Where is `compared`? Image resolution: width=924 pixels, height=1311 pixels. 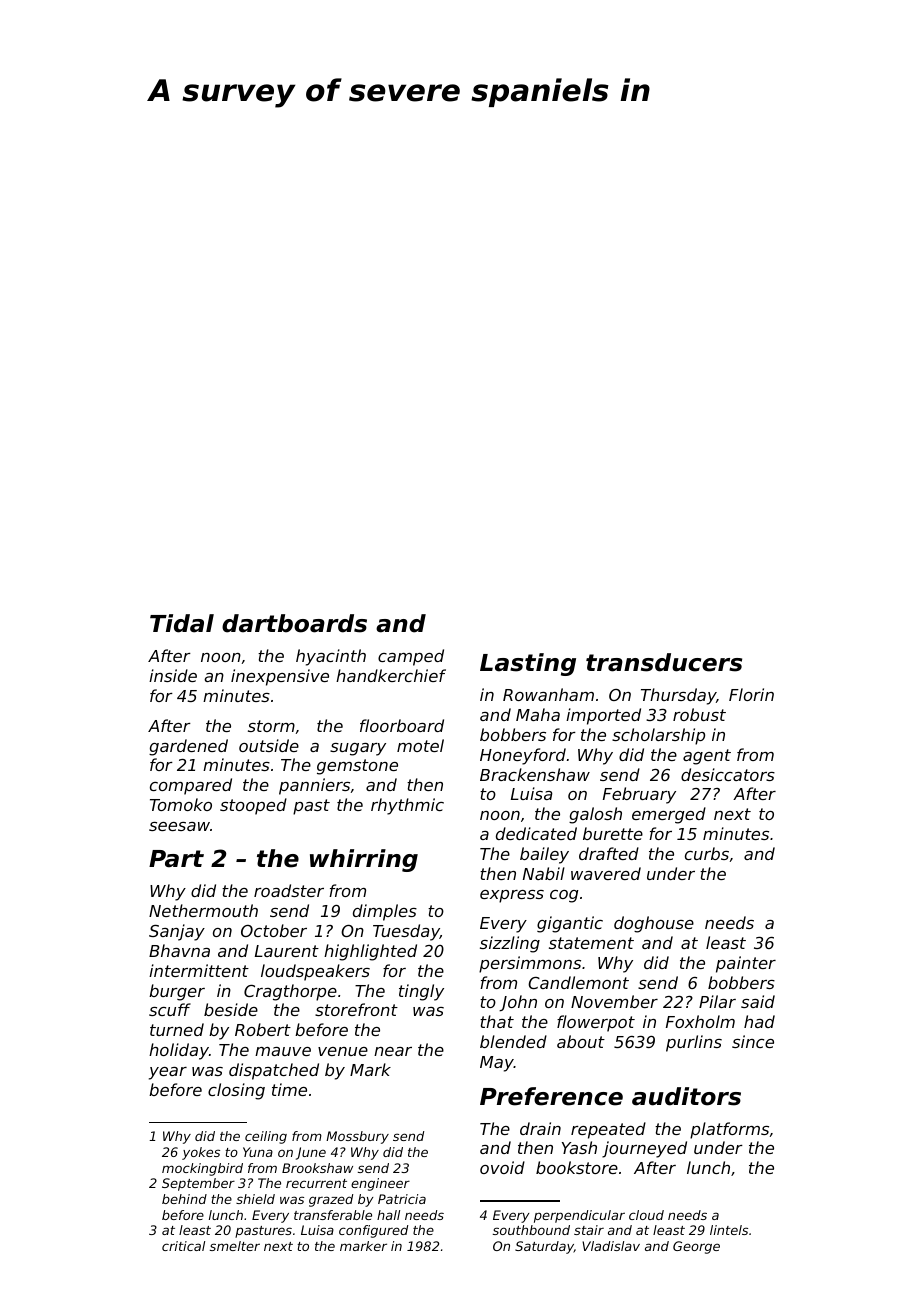 compared is located at coordinates (191, 786).
